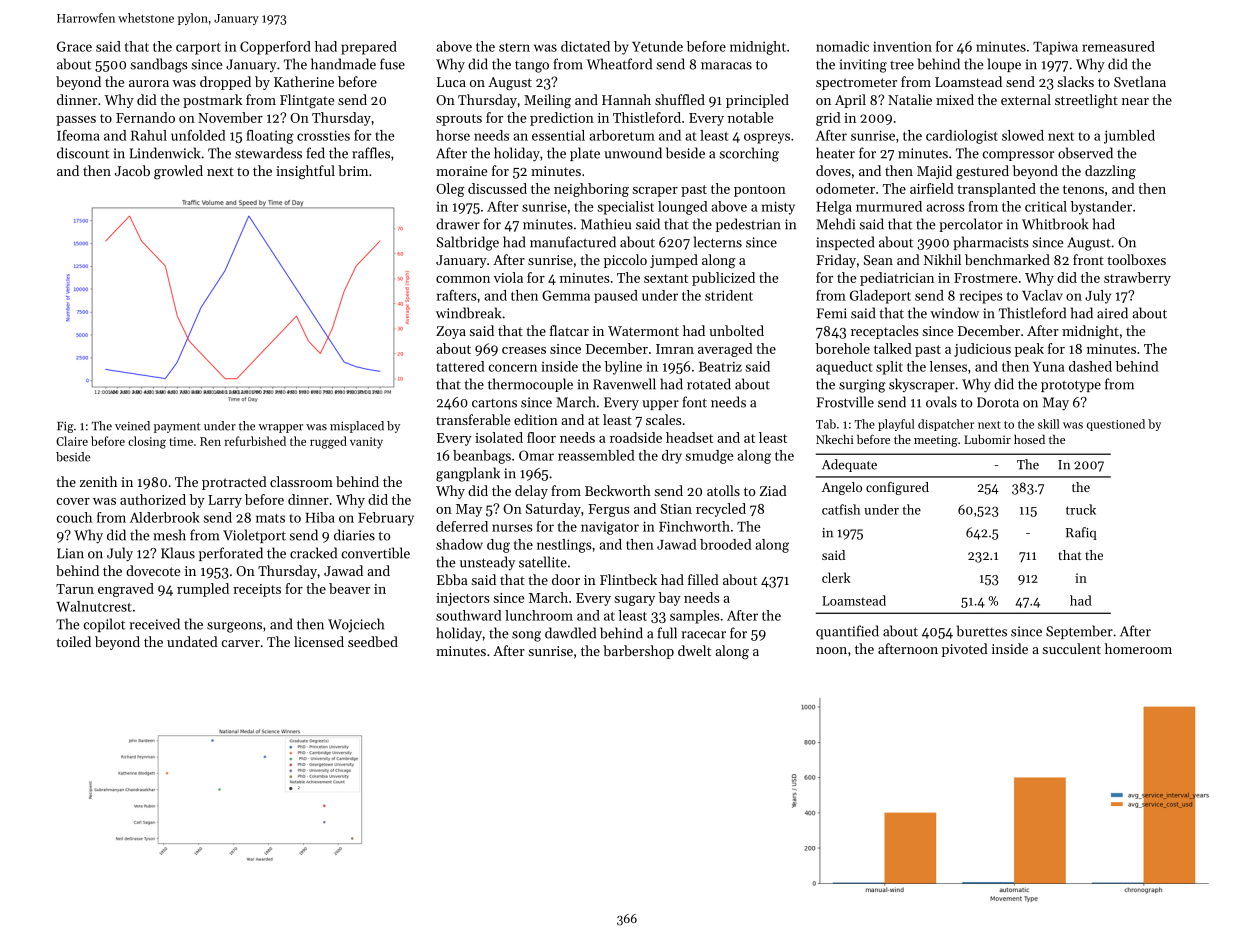  Describe the element at coordinates (1026, 99) in the screenshot. I see `external` at that location.
